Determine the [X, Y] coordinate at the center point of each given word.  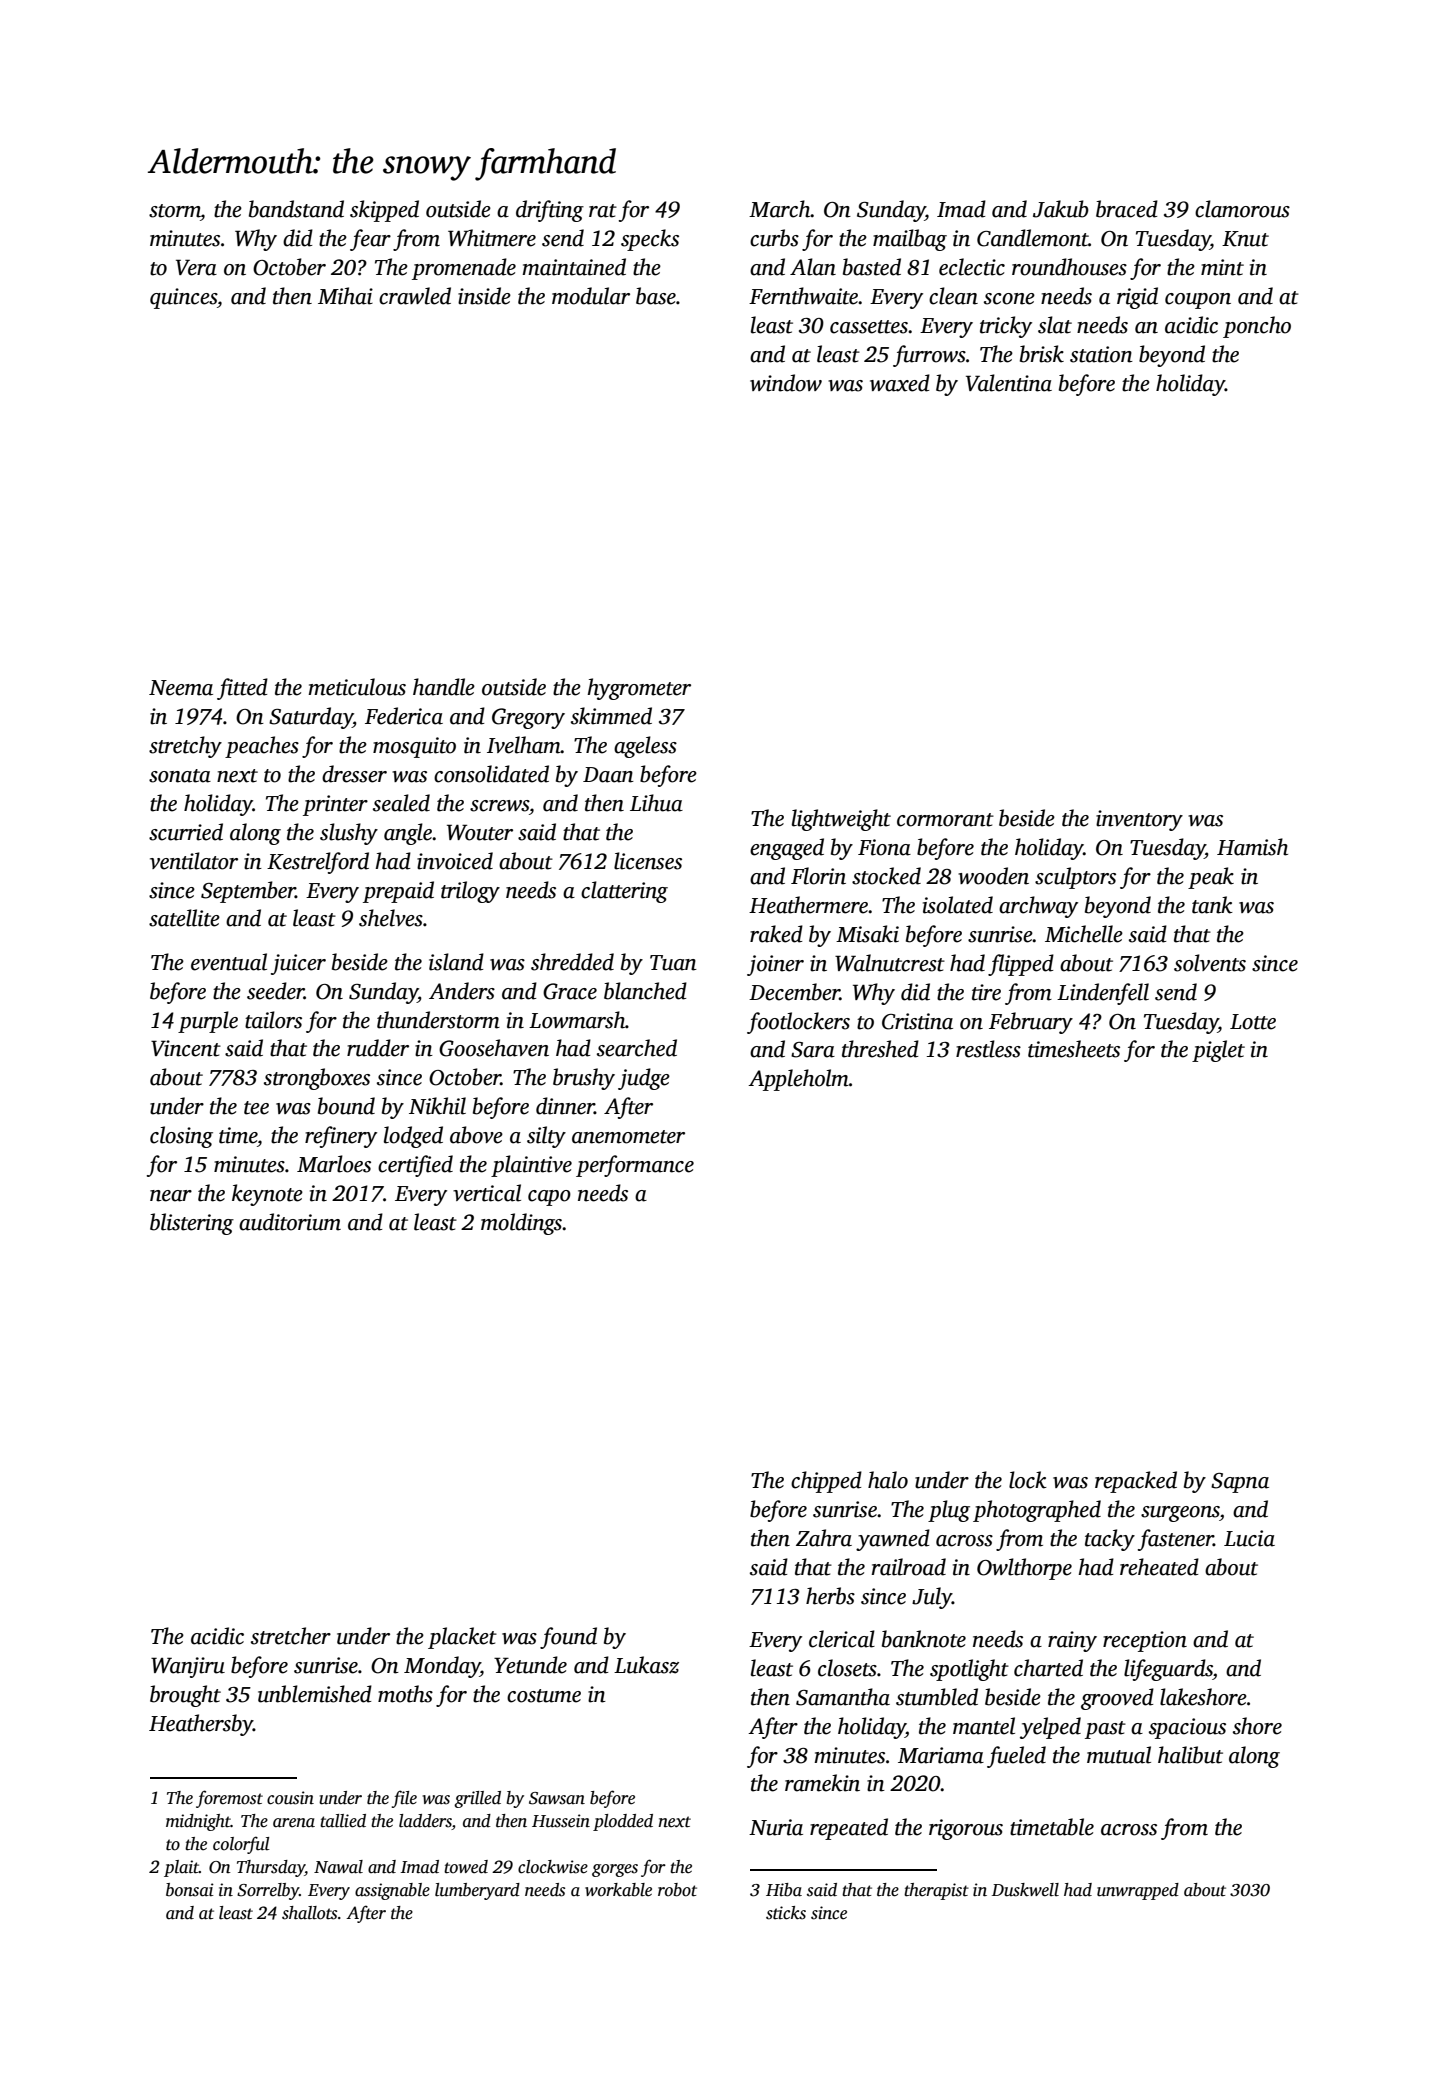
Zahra [824, 1538]
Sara [813, 1050]
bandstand [296, 209]
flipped [1021, 965]
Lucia [1249, 1538]
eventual [229, 962]
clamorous [1242, 209]
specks [650, 240]
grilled [477, 1799]
